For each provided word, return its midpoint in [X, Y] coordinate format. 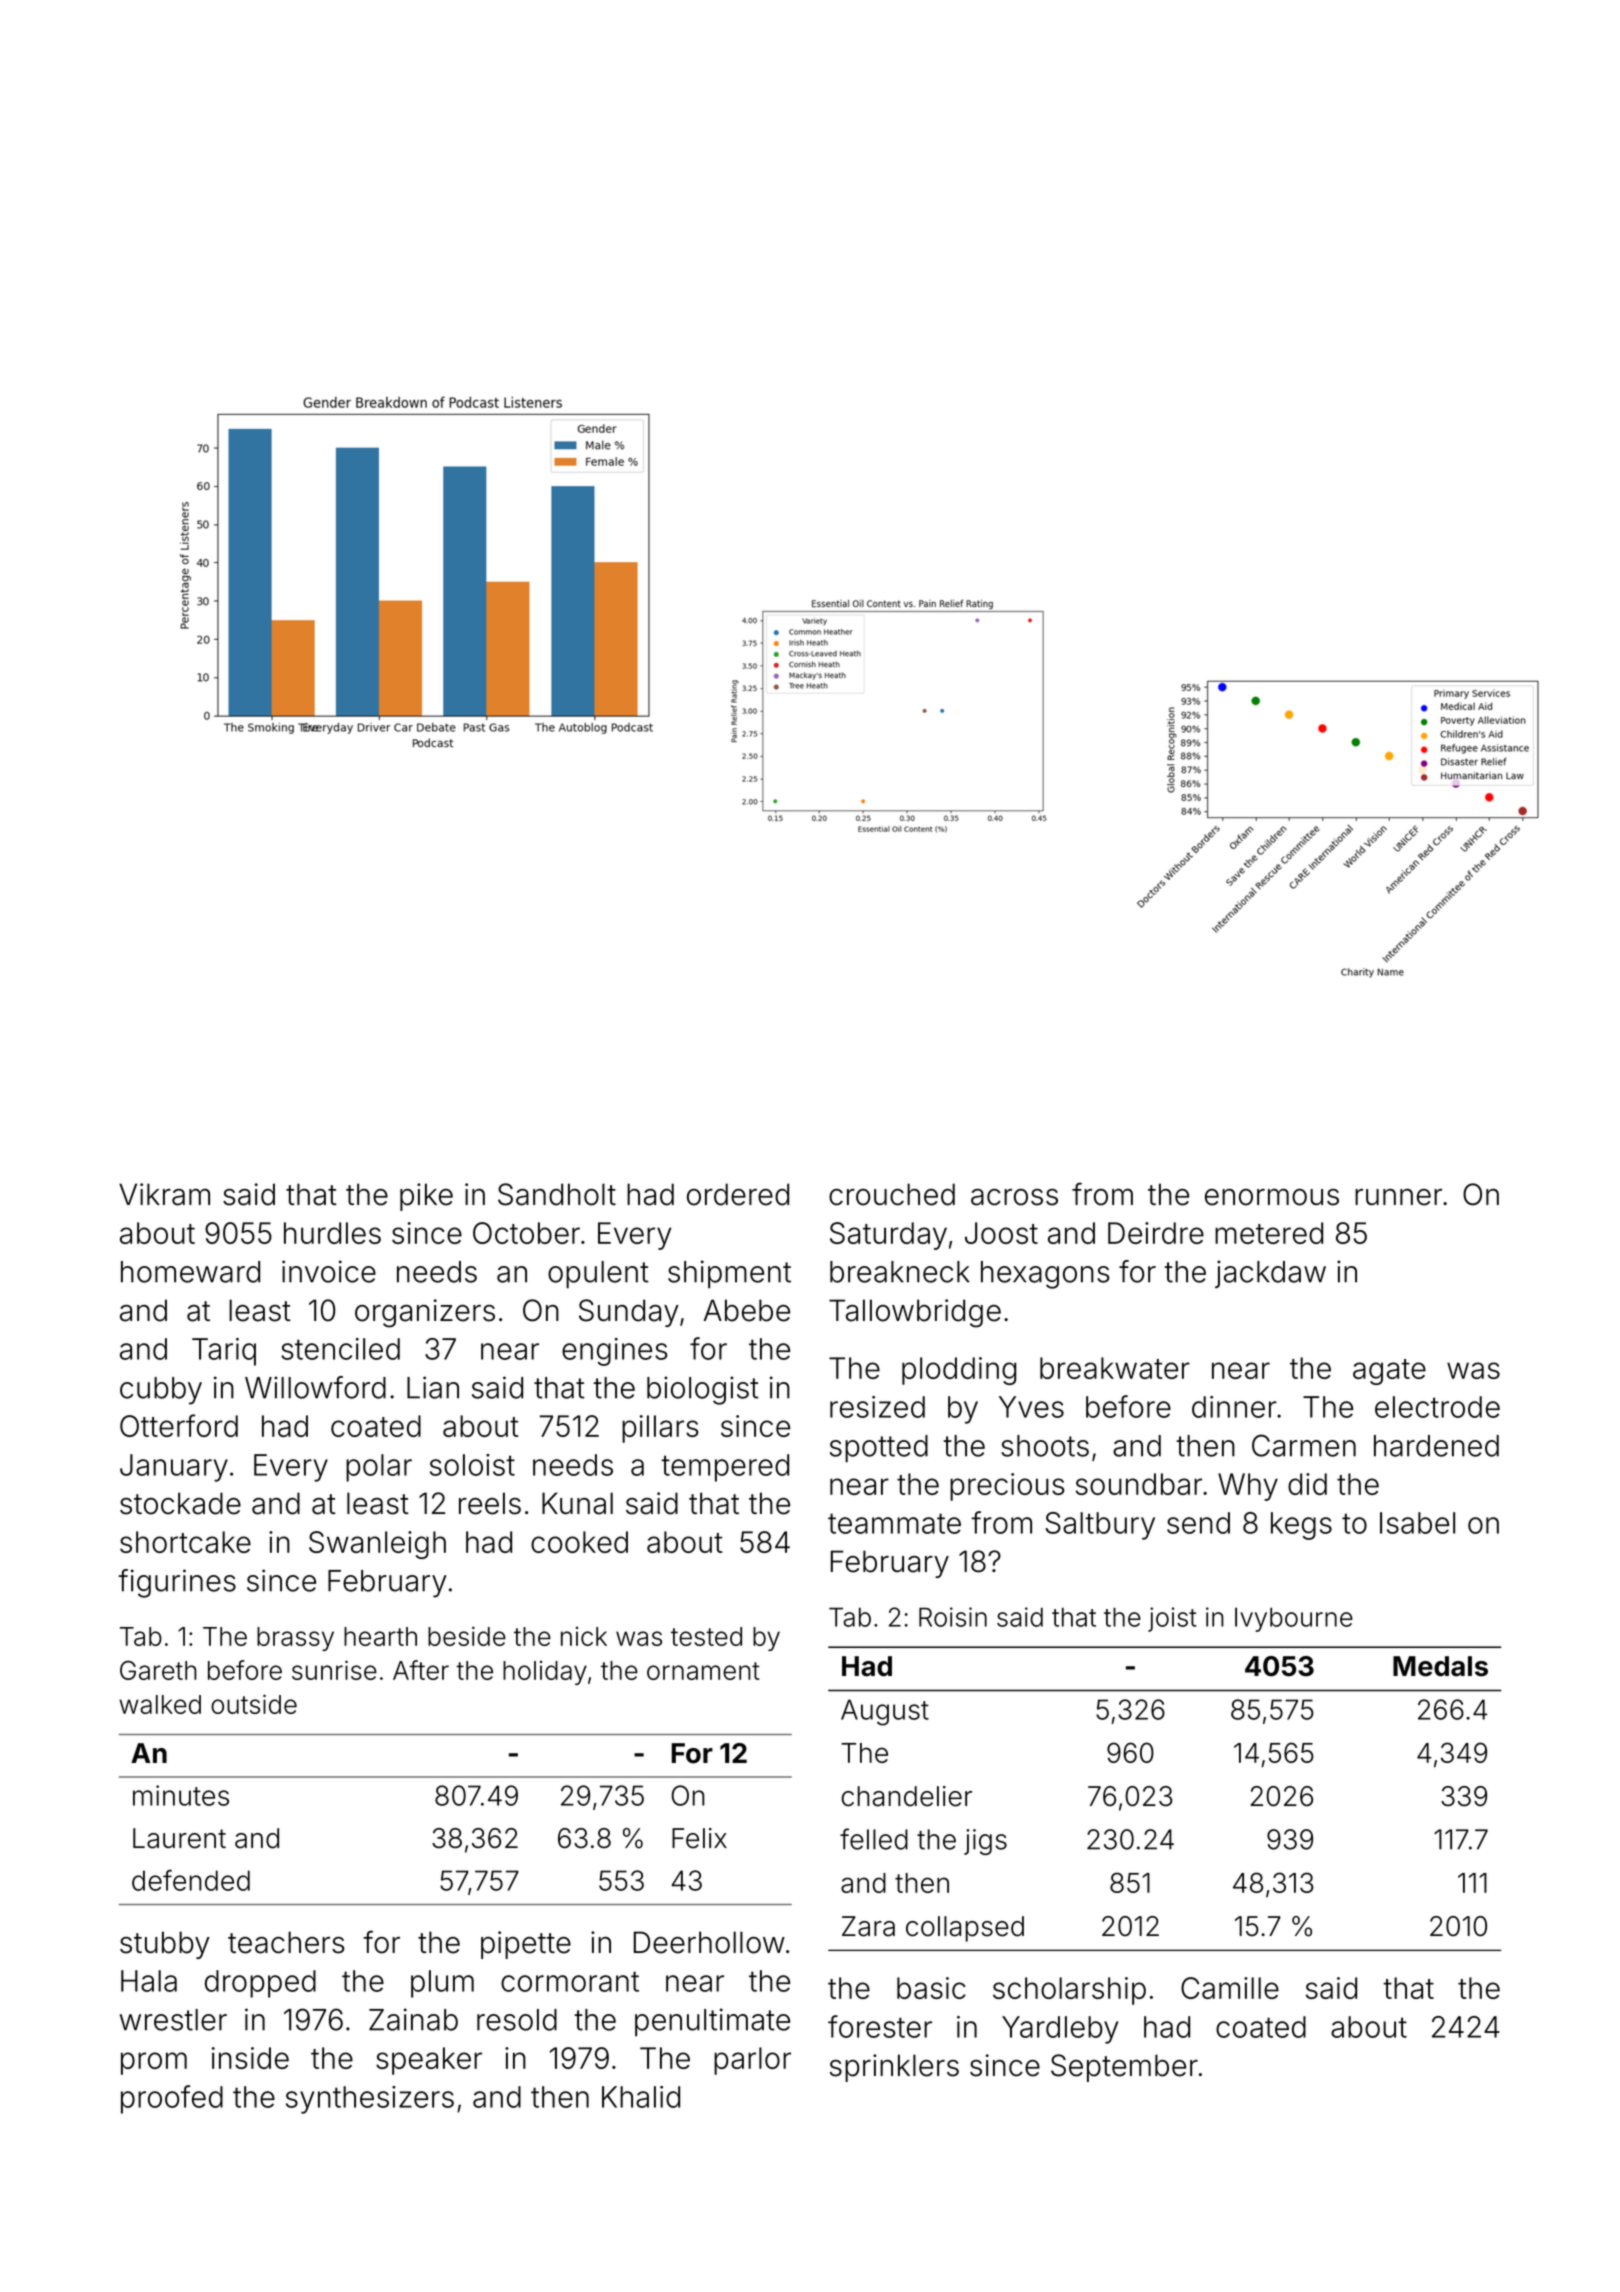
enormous [1272, 1197]
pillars [660, 1429]
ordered [738, 1194]
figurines [177, 1583]
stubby [165, 1945]
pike [426, 1197]
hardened [1436, 1446]
